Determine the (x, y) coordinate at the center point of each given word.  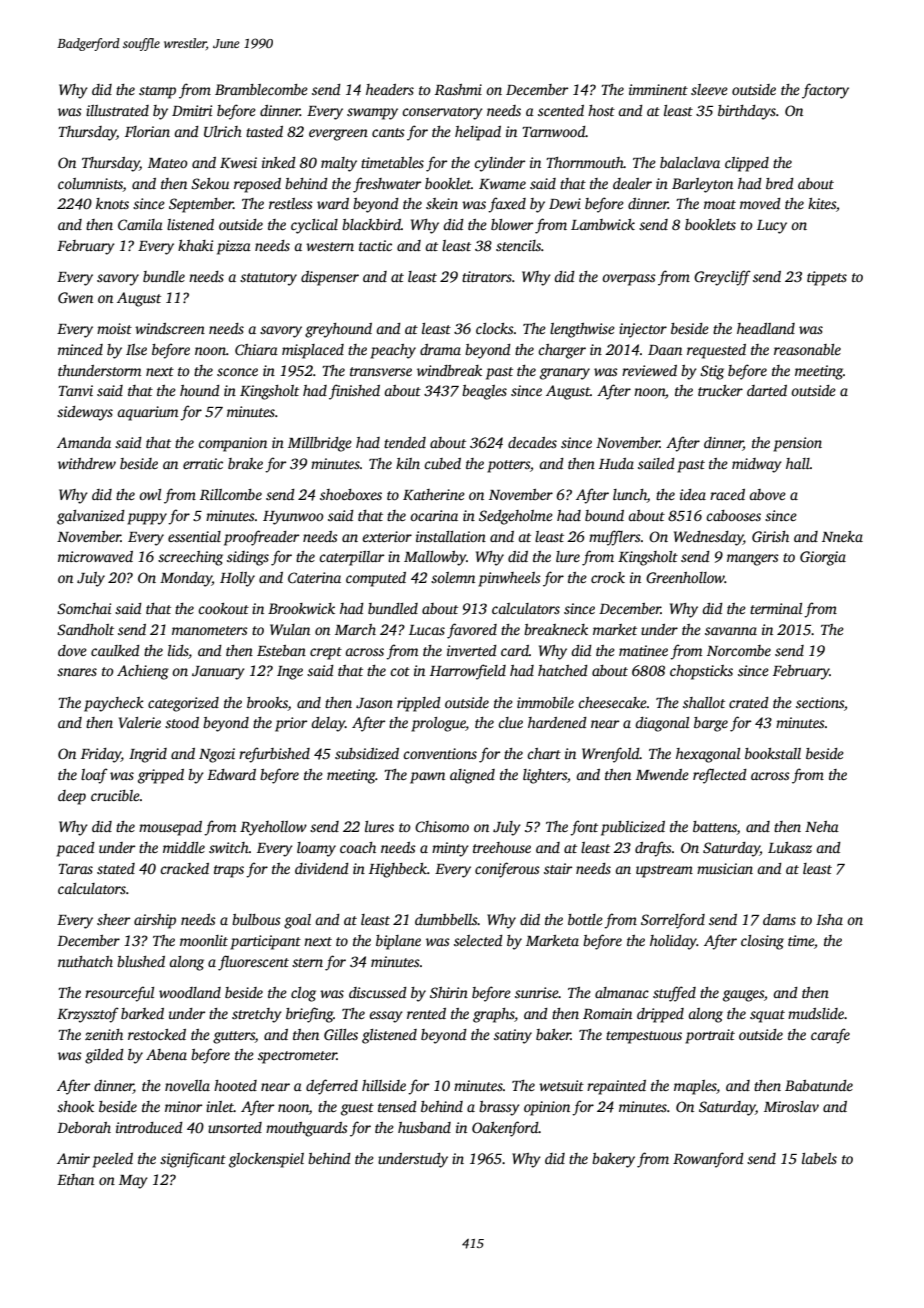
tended (405, 442)
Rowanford (708, 1160)
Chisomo (442, 826)
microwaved (95, 556)
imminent (658, 89)
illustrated (117, 110)
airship (155, 921)
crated (749, 702)
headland (766, 328)
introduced (149, 1127)
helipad (478, 133)
